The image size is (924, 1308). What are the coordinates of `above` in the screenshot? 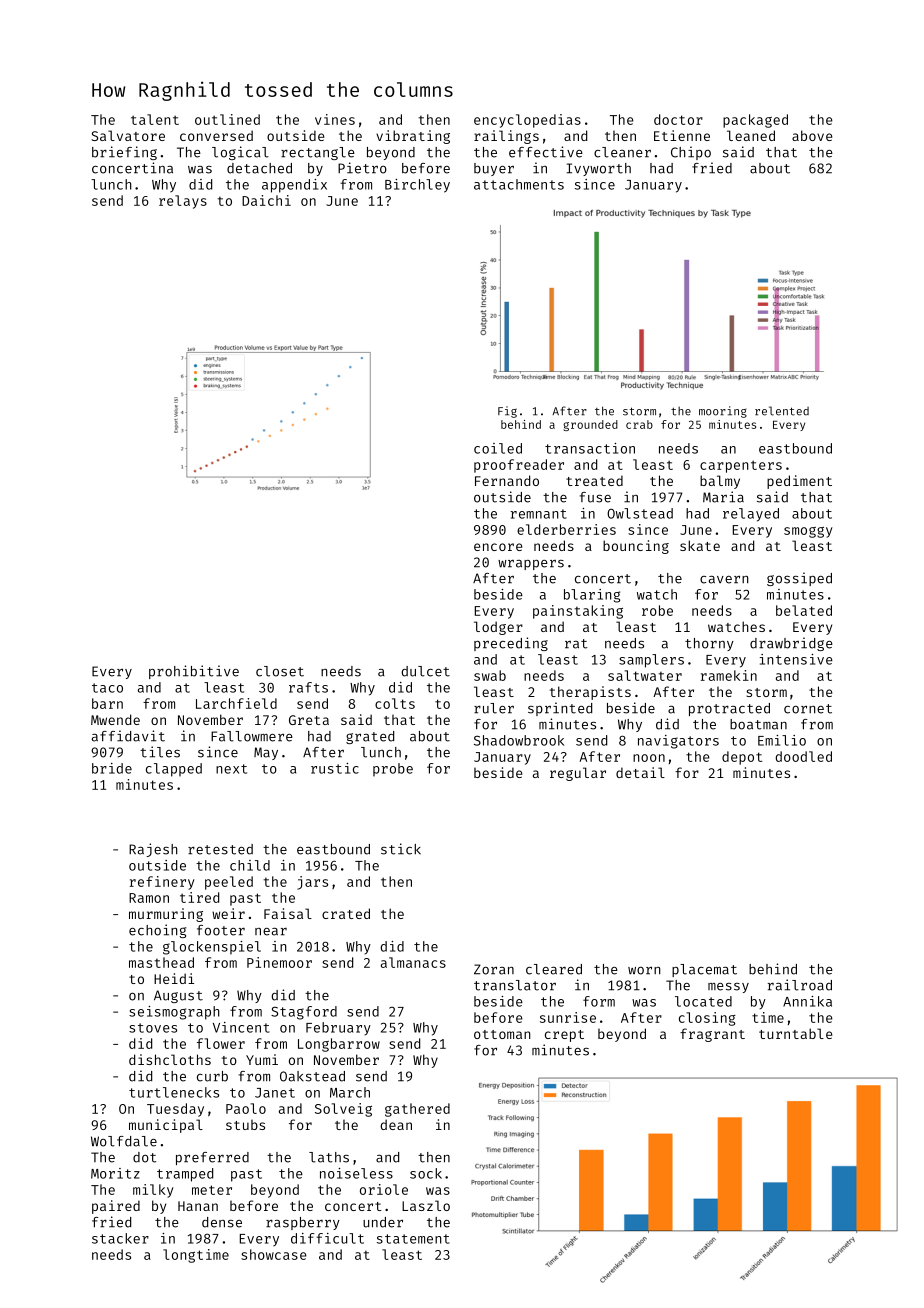 It's located at (812, 135).
